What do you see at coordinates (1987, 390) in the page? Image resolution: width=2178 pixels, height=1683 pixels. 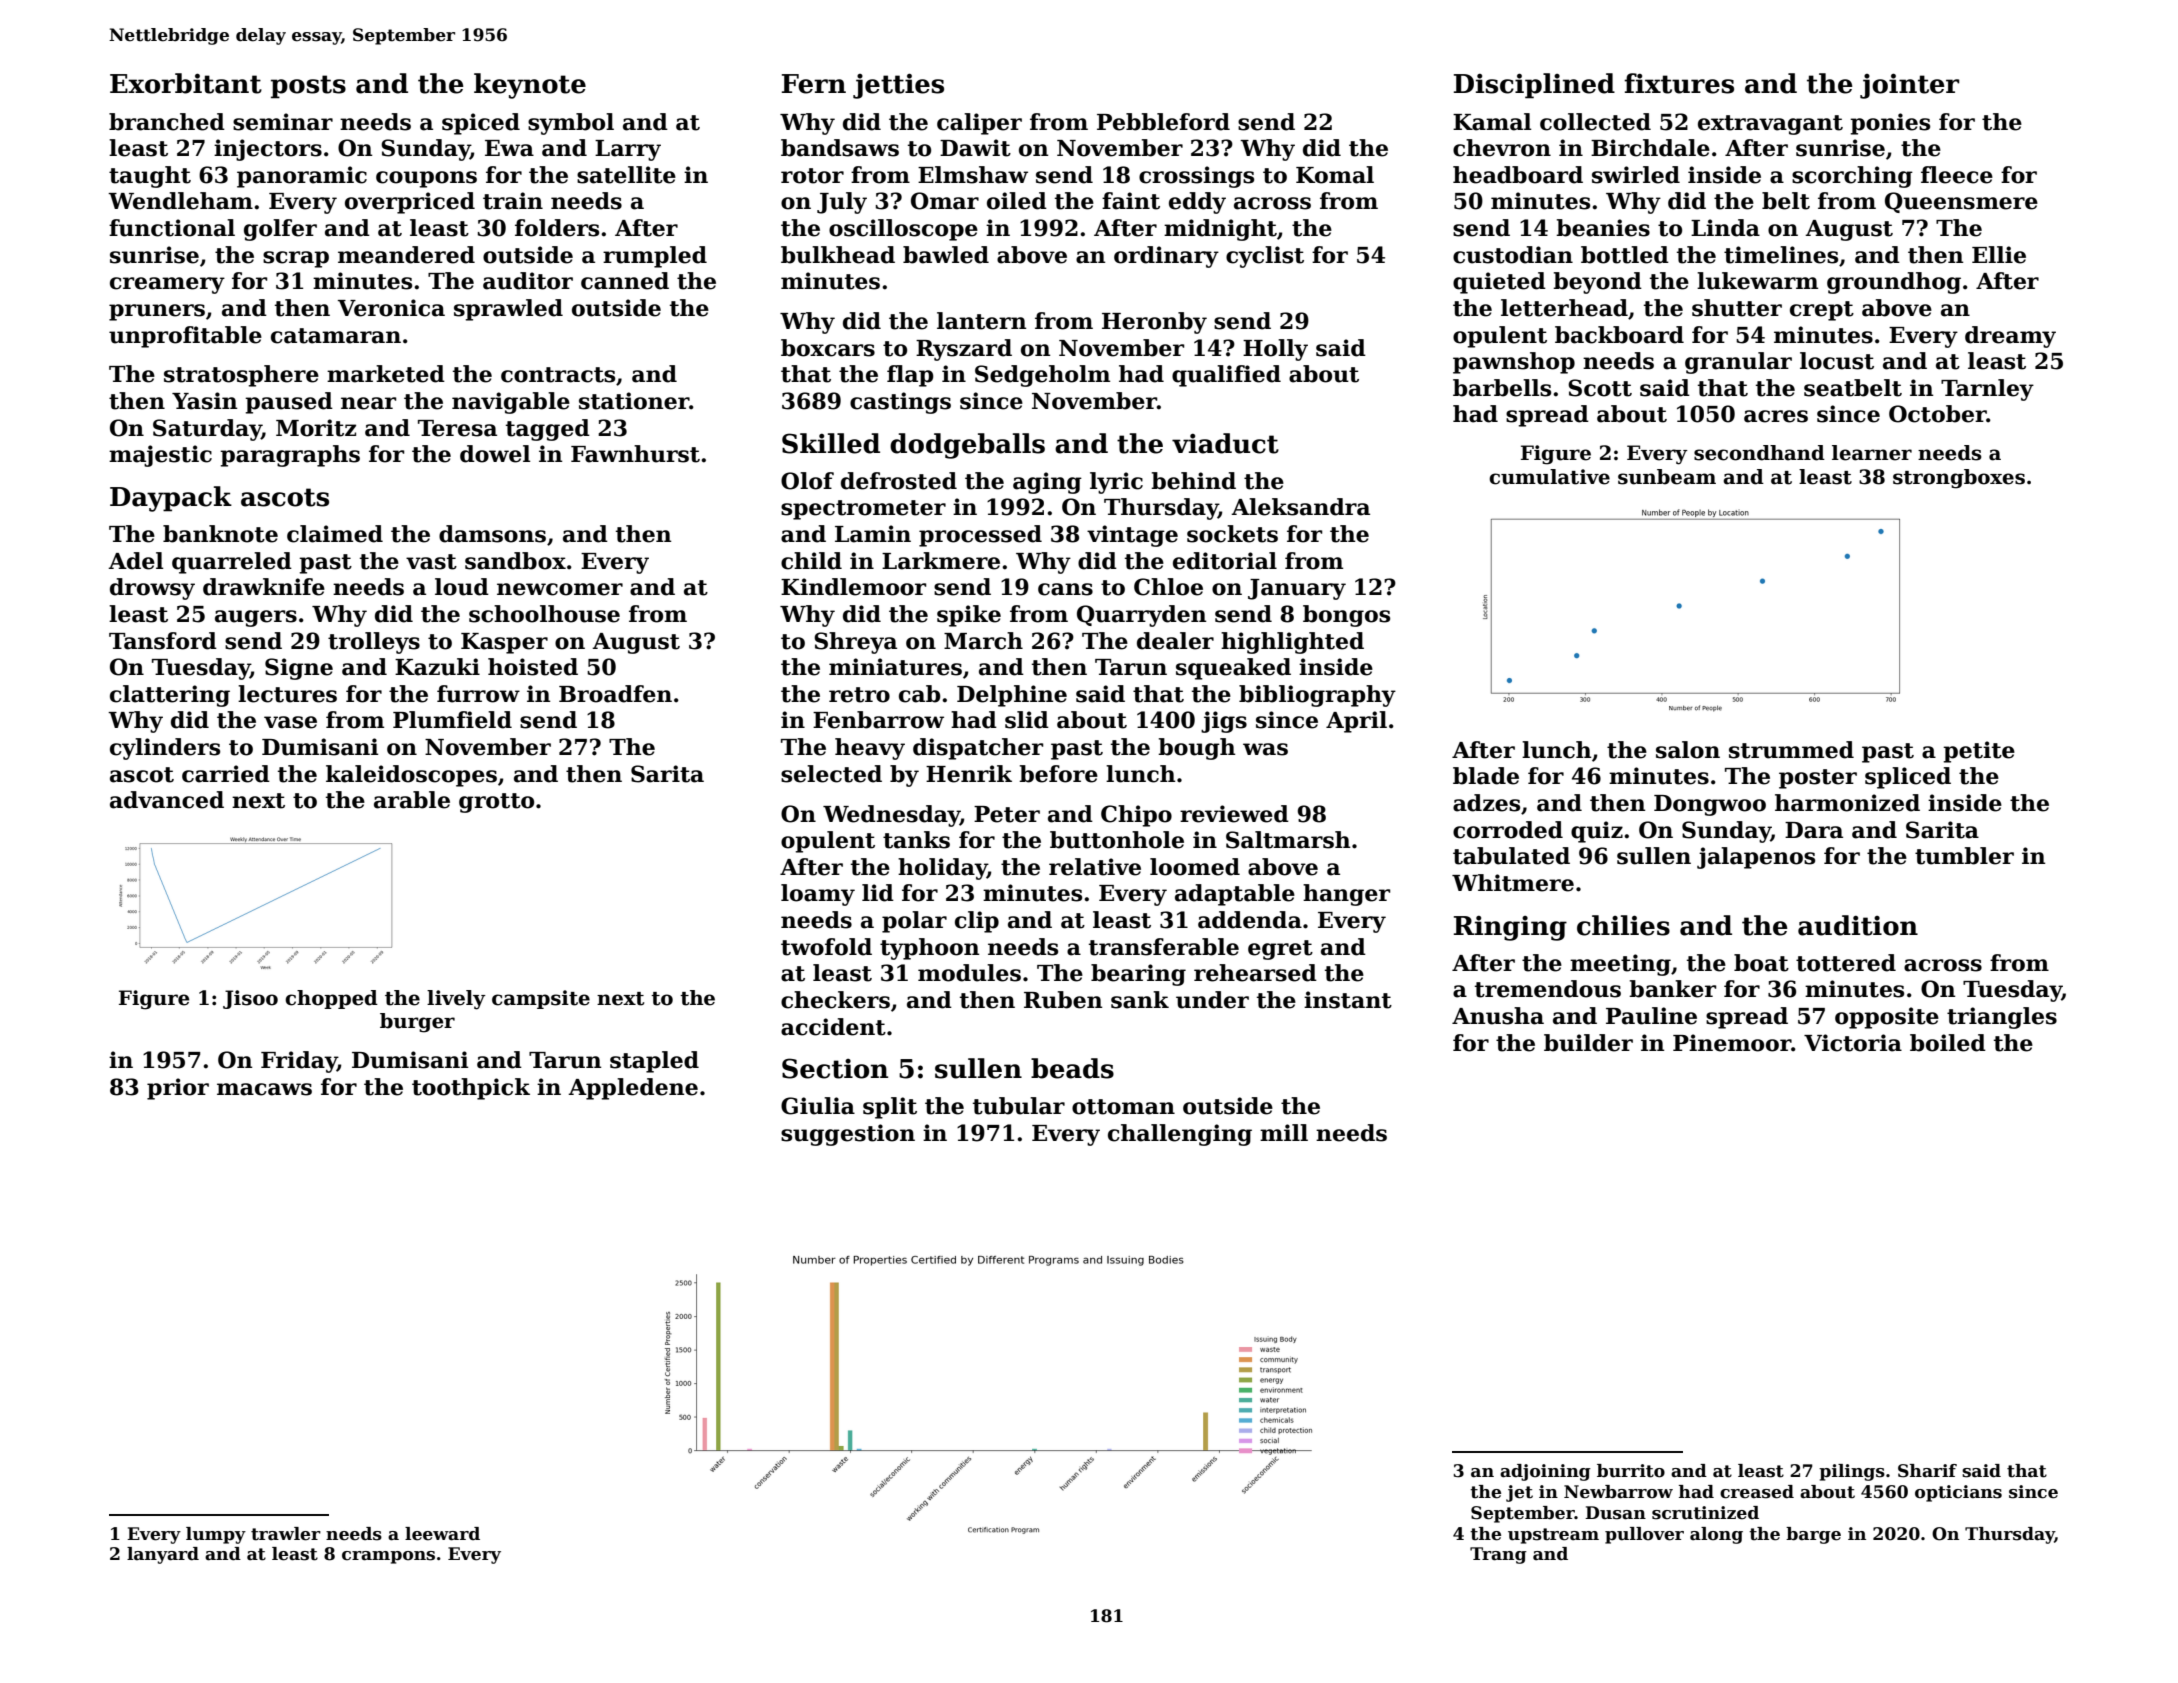 I see `Tarnley` at bounding box center [1987, 390].
